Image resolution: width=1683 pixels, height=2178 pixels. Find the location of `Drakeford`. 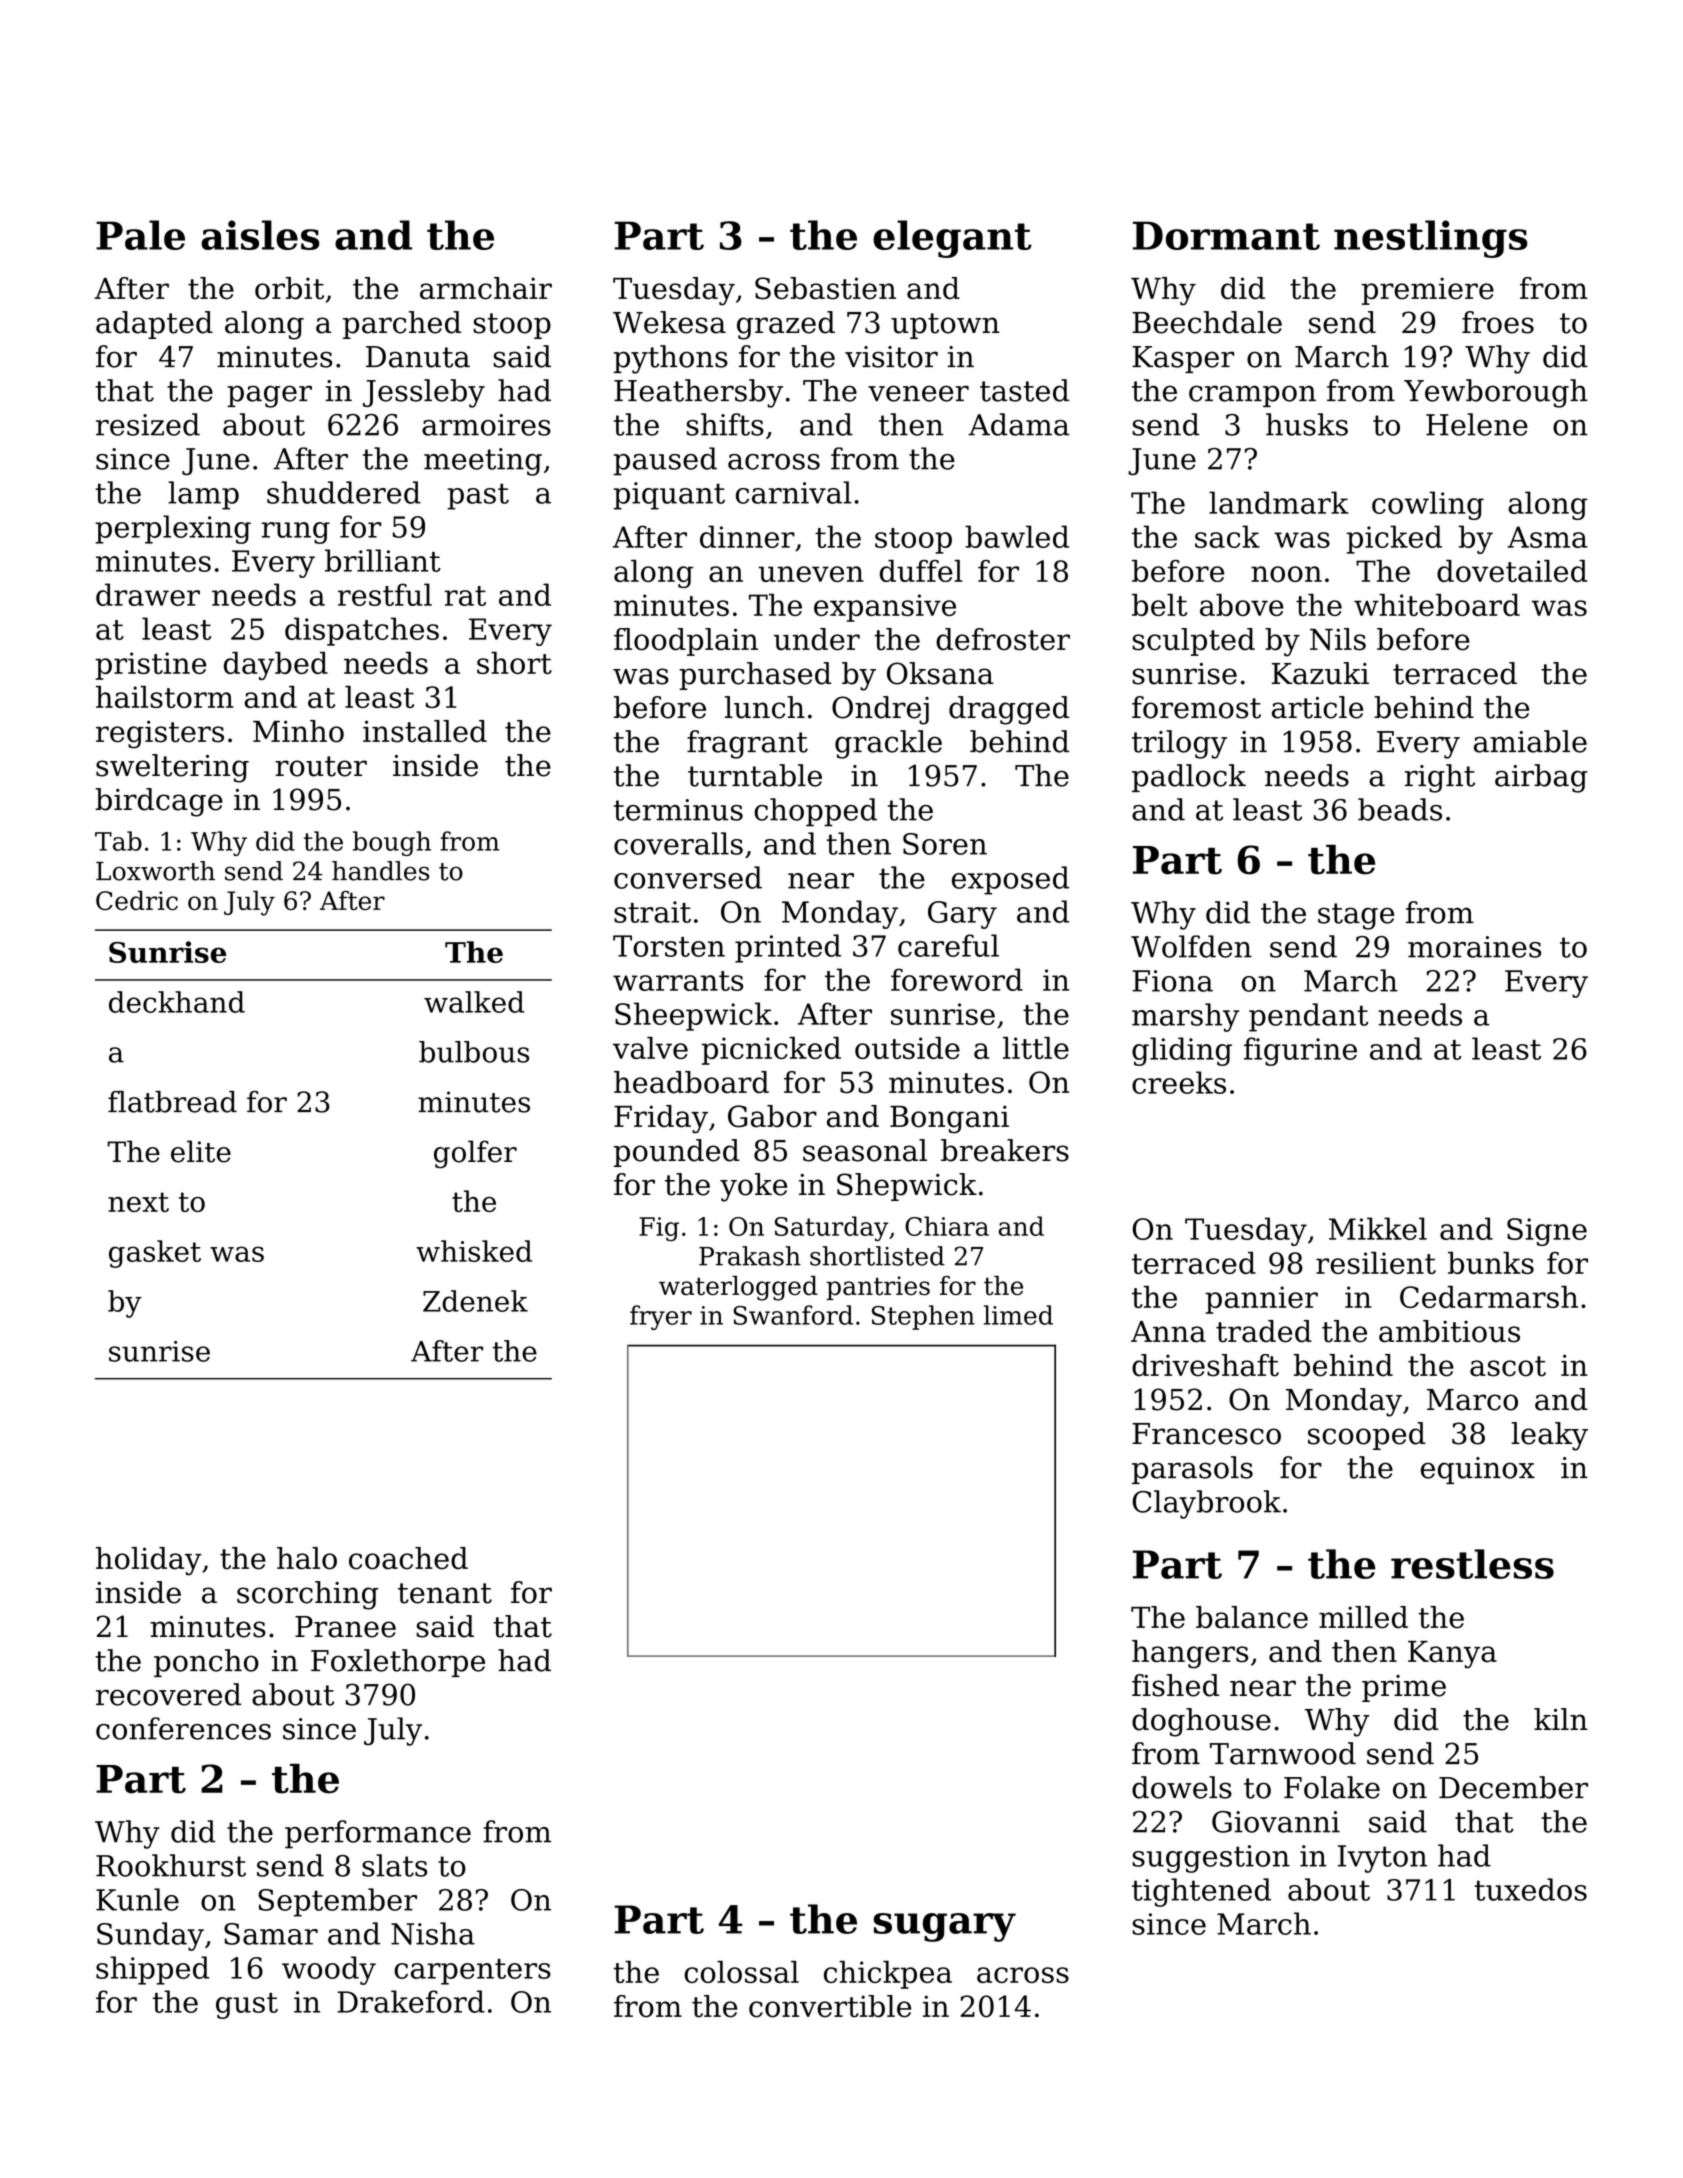

Drakeford is located at coordinates (411, 2001).
